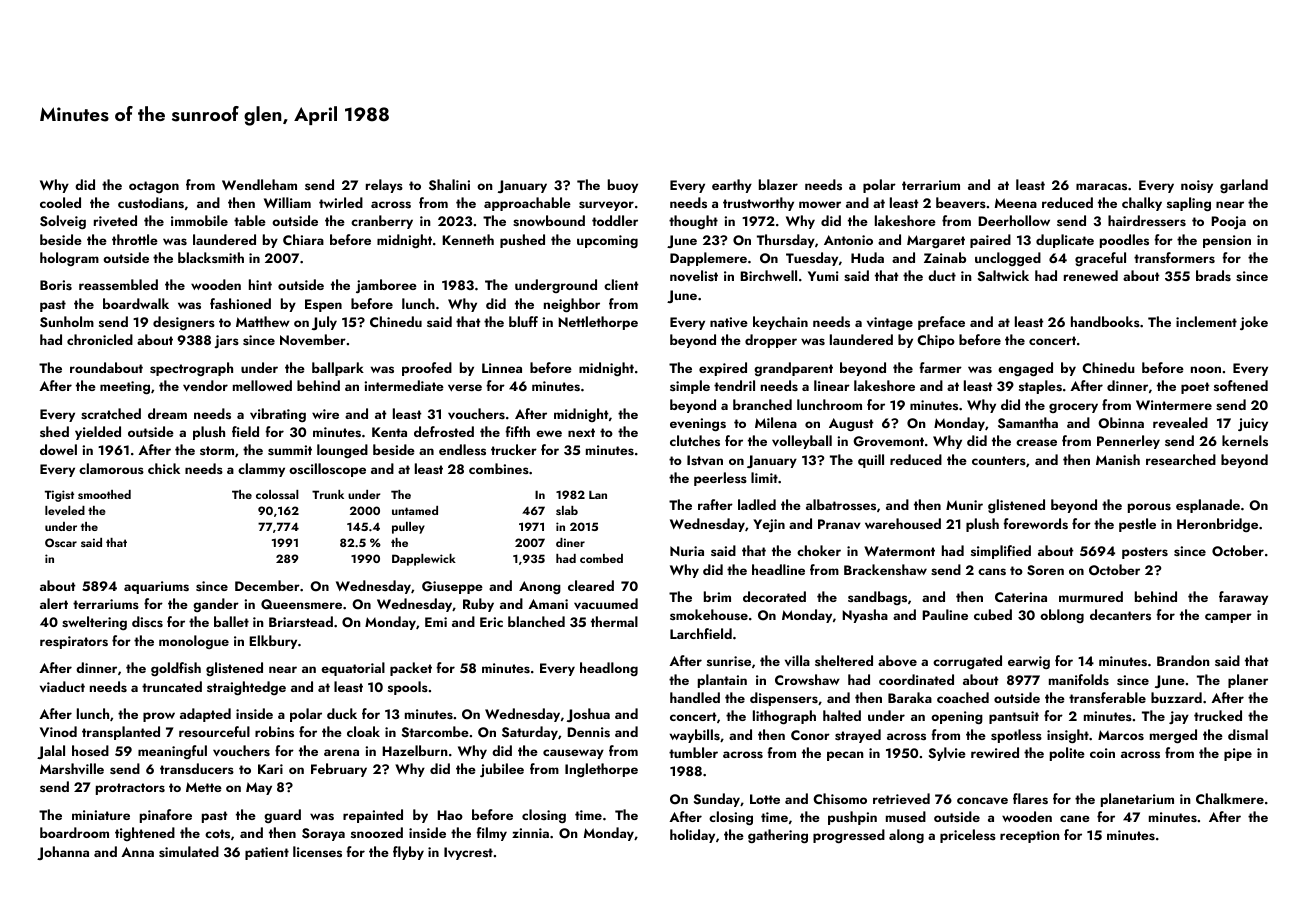 This screenshot has height=924, width=1308. Describe the element at coordinates (1245, 440) in the screenshot. I see `kernels` at that location.
